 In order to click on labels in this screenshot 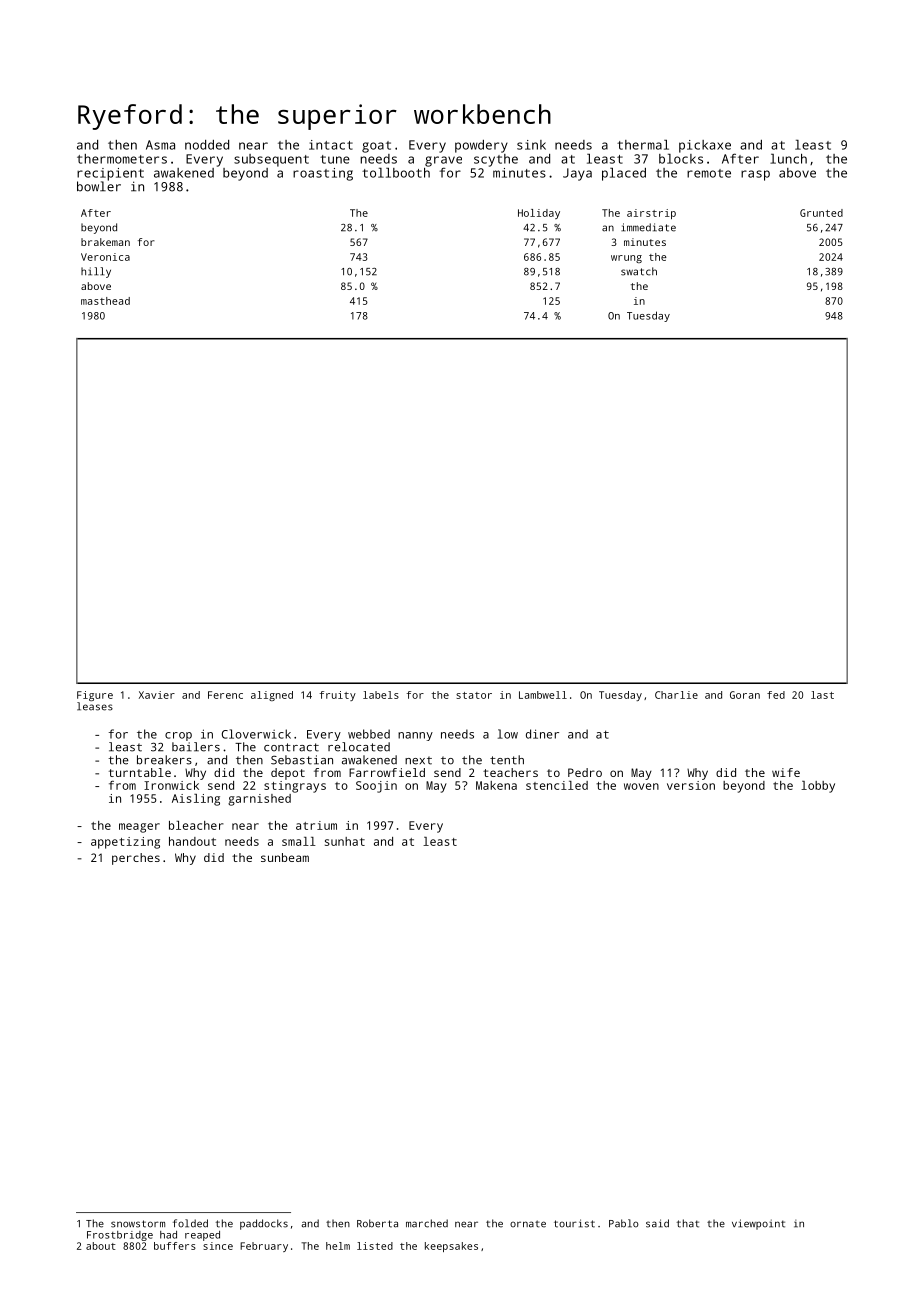, I will do `click(381, 695)`.
